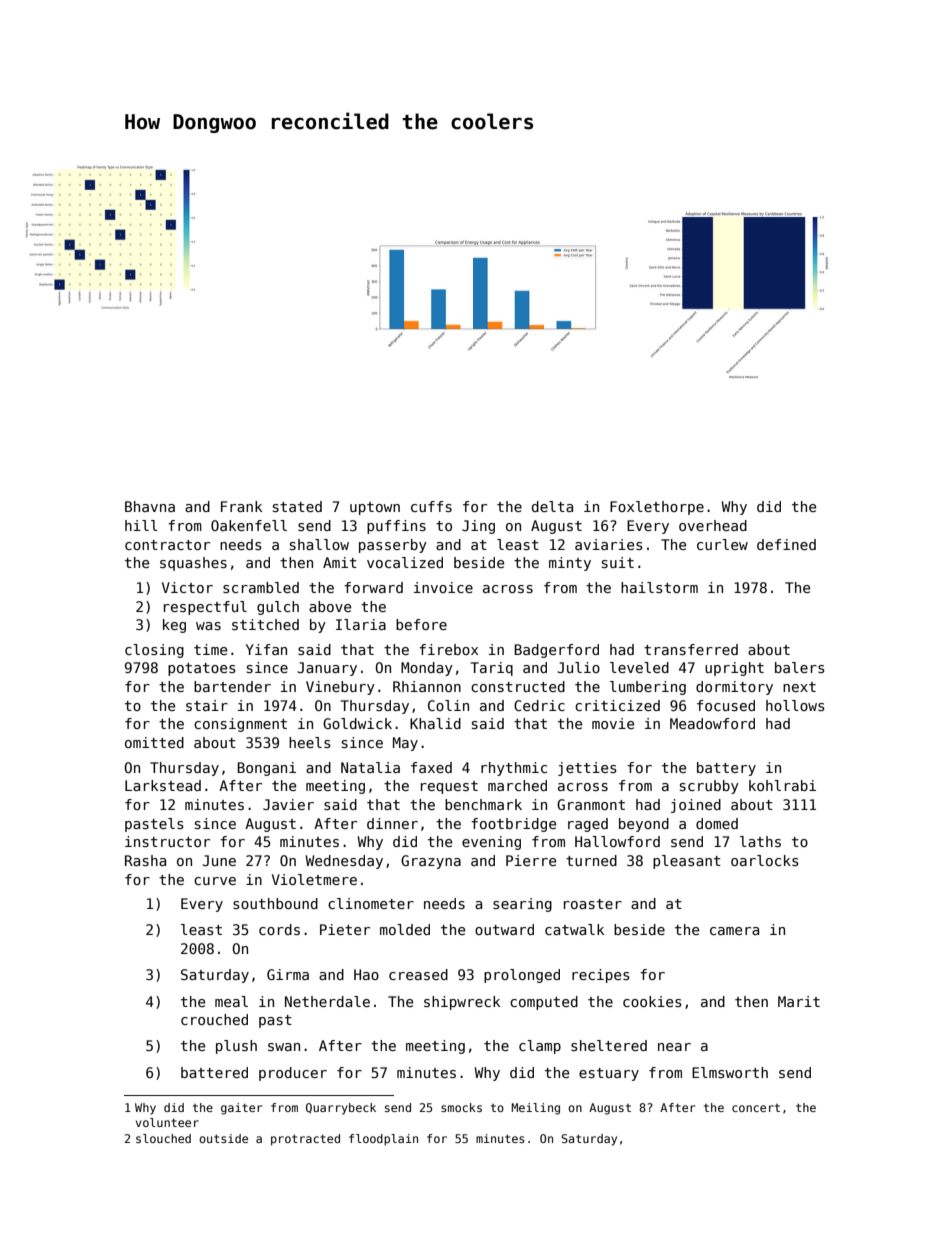 Image resolution: width=952 pixels, height=1233 pixels. What do you see at coordinates (657, 508) in the page?
I see `Foxlethorpe` at bounding box center [657, 508].
